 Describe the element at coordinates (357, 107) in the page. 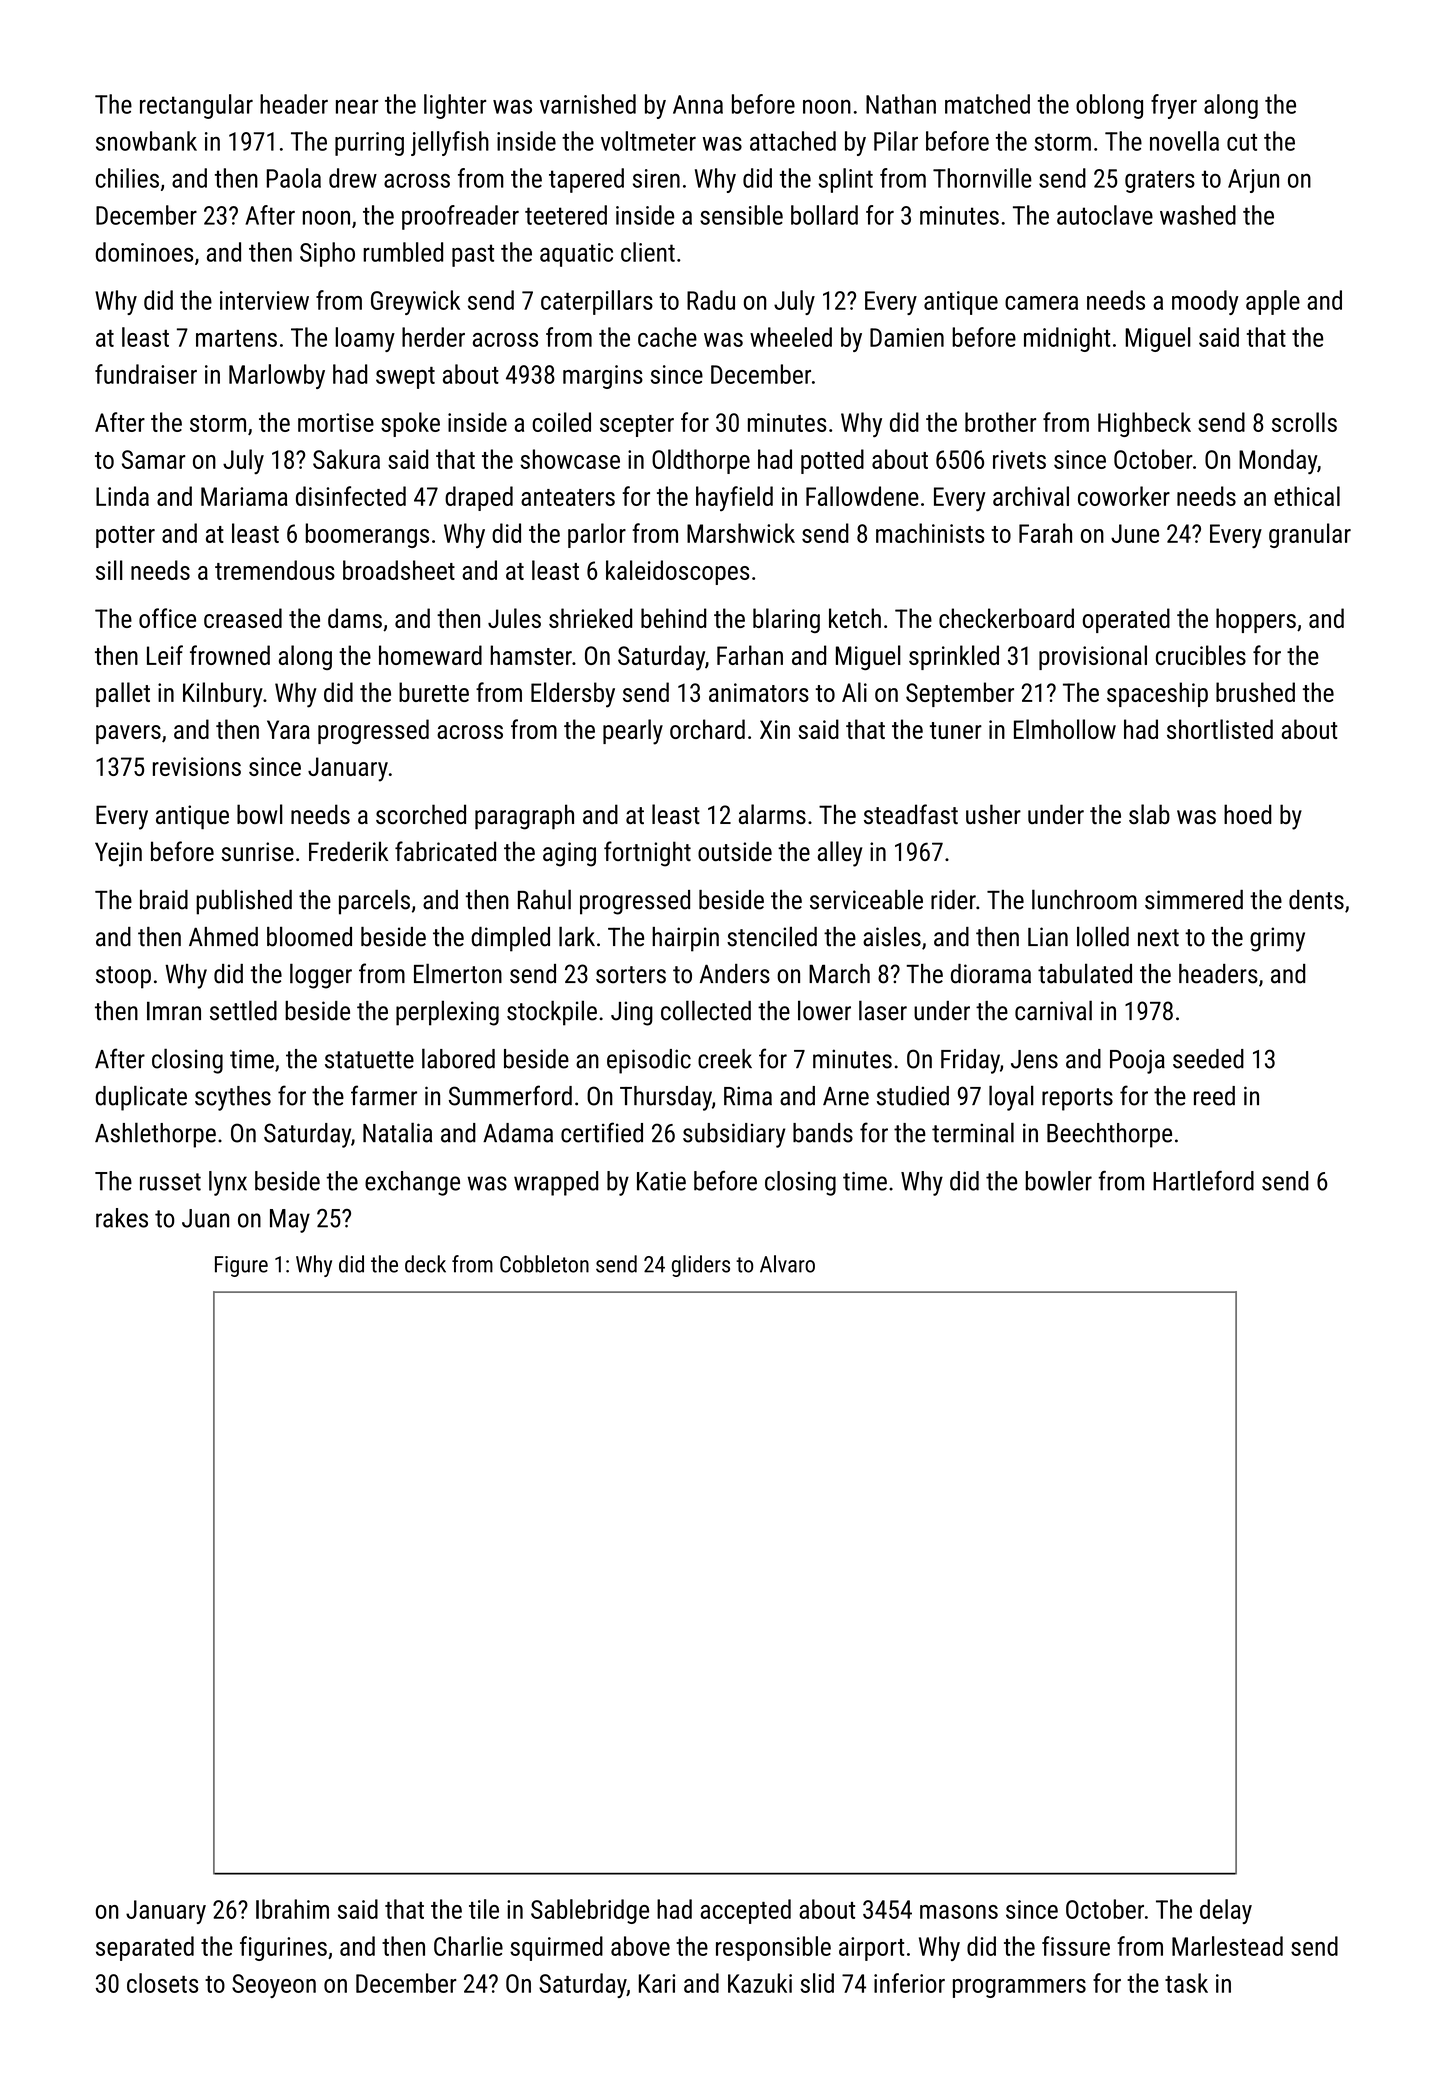

I see `near` at that location.
